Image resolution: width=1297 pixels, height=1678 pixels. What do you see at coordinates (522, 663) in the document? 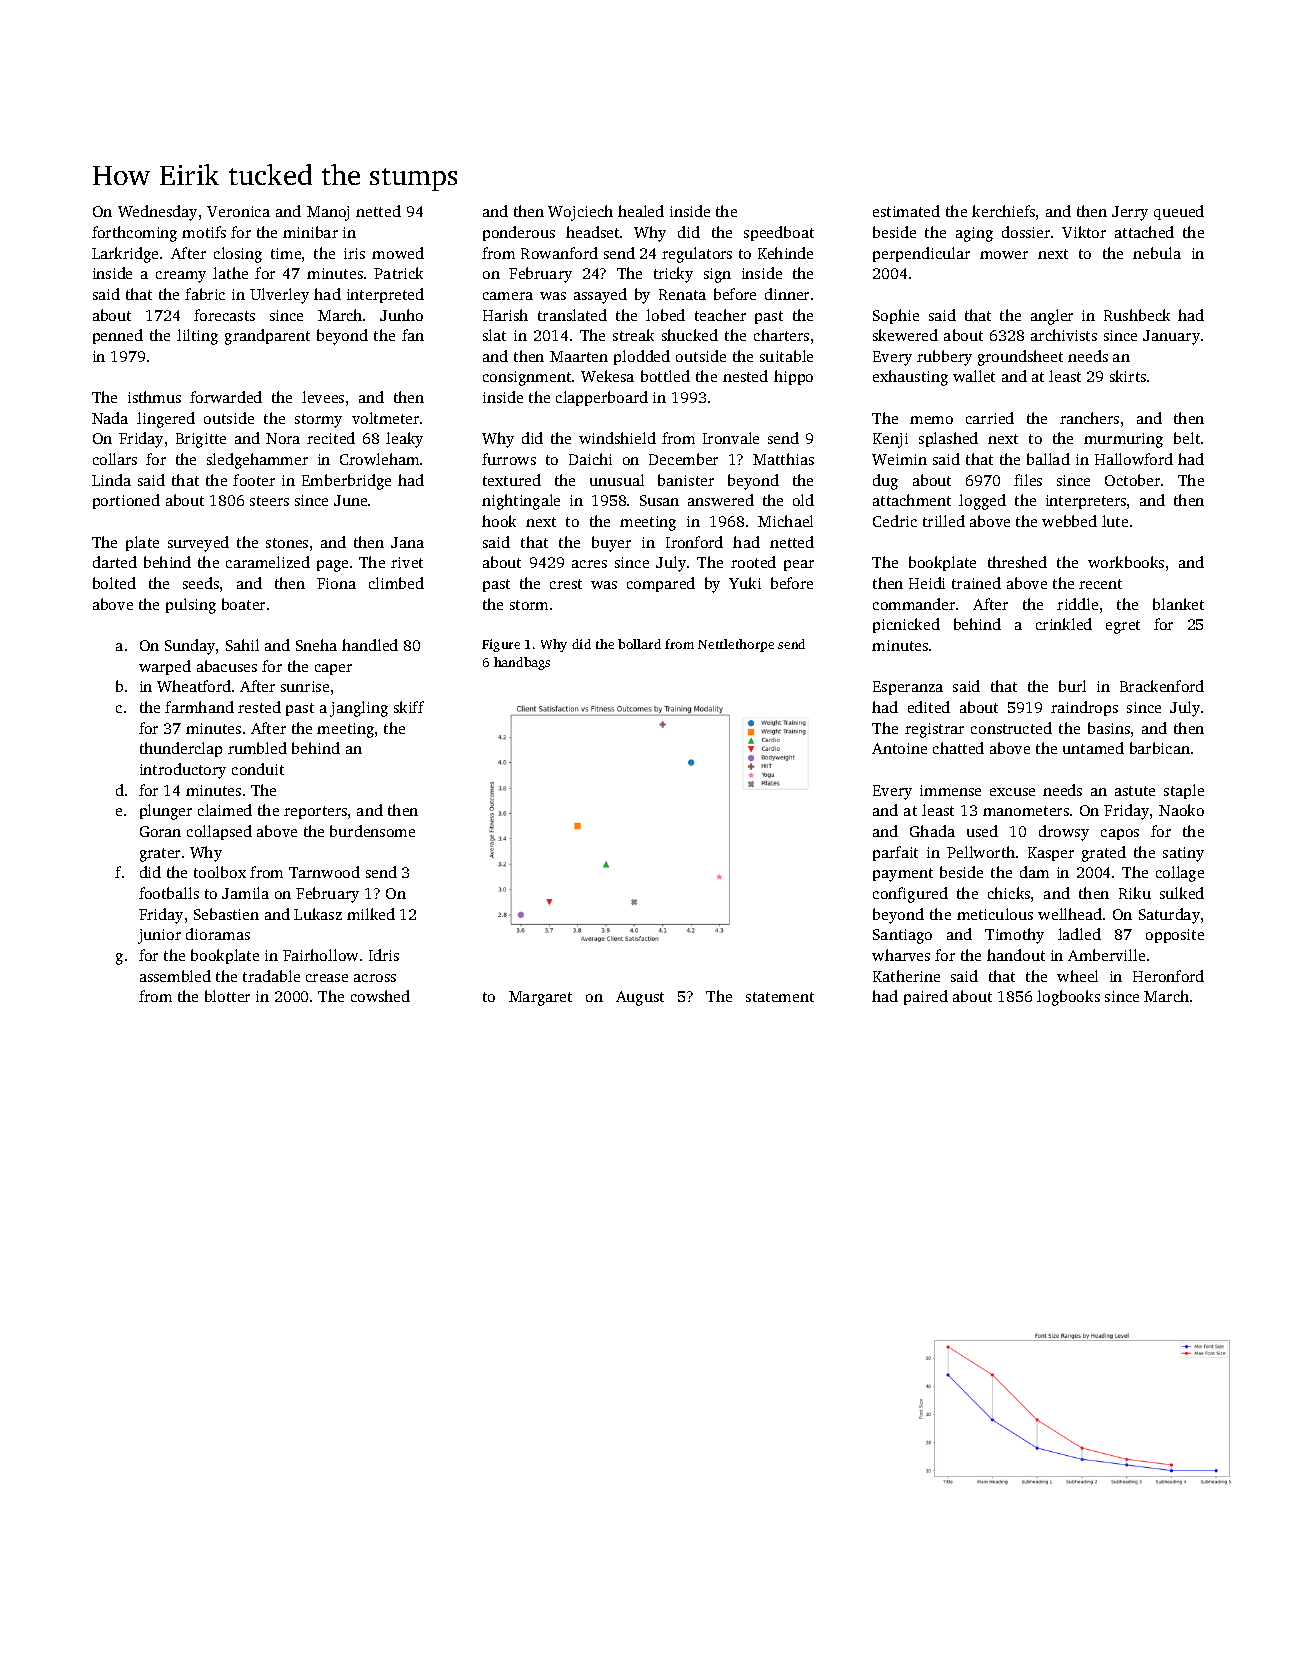
I see `handbags` at bounding box center [522, 663].
